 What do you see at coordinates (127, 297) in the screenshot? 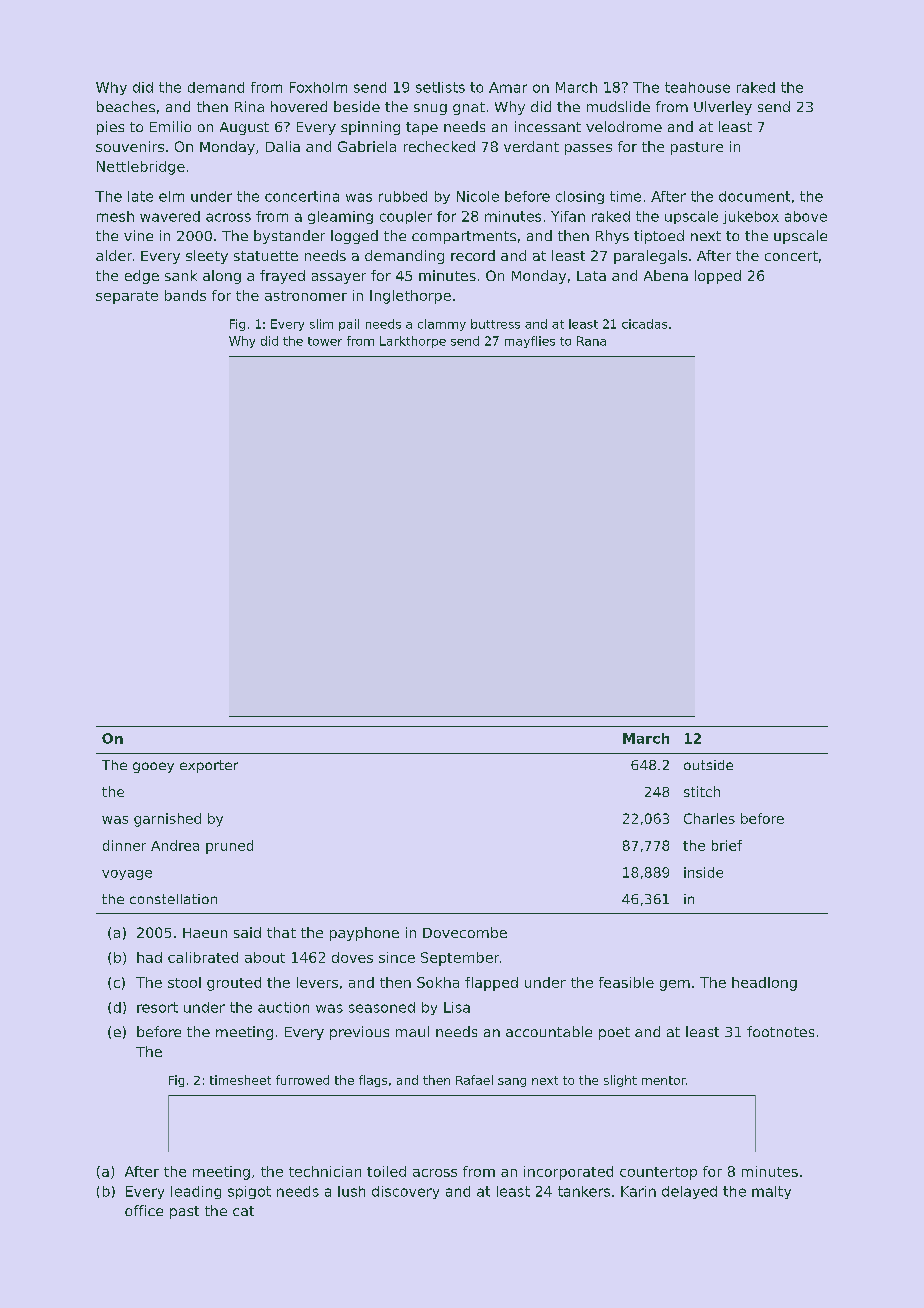
I see `separate` at bounding box center [127, 297].
